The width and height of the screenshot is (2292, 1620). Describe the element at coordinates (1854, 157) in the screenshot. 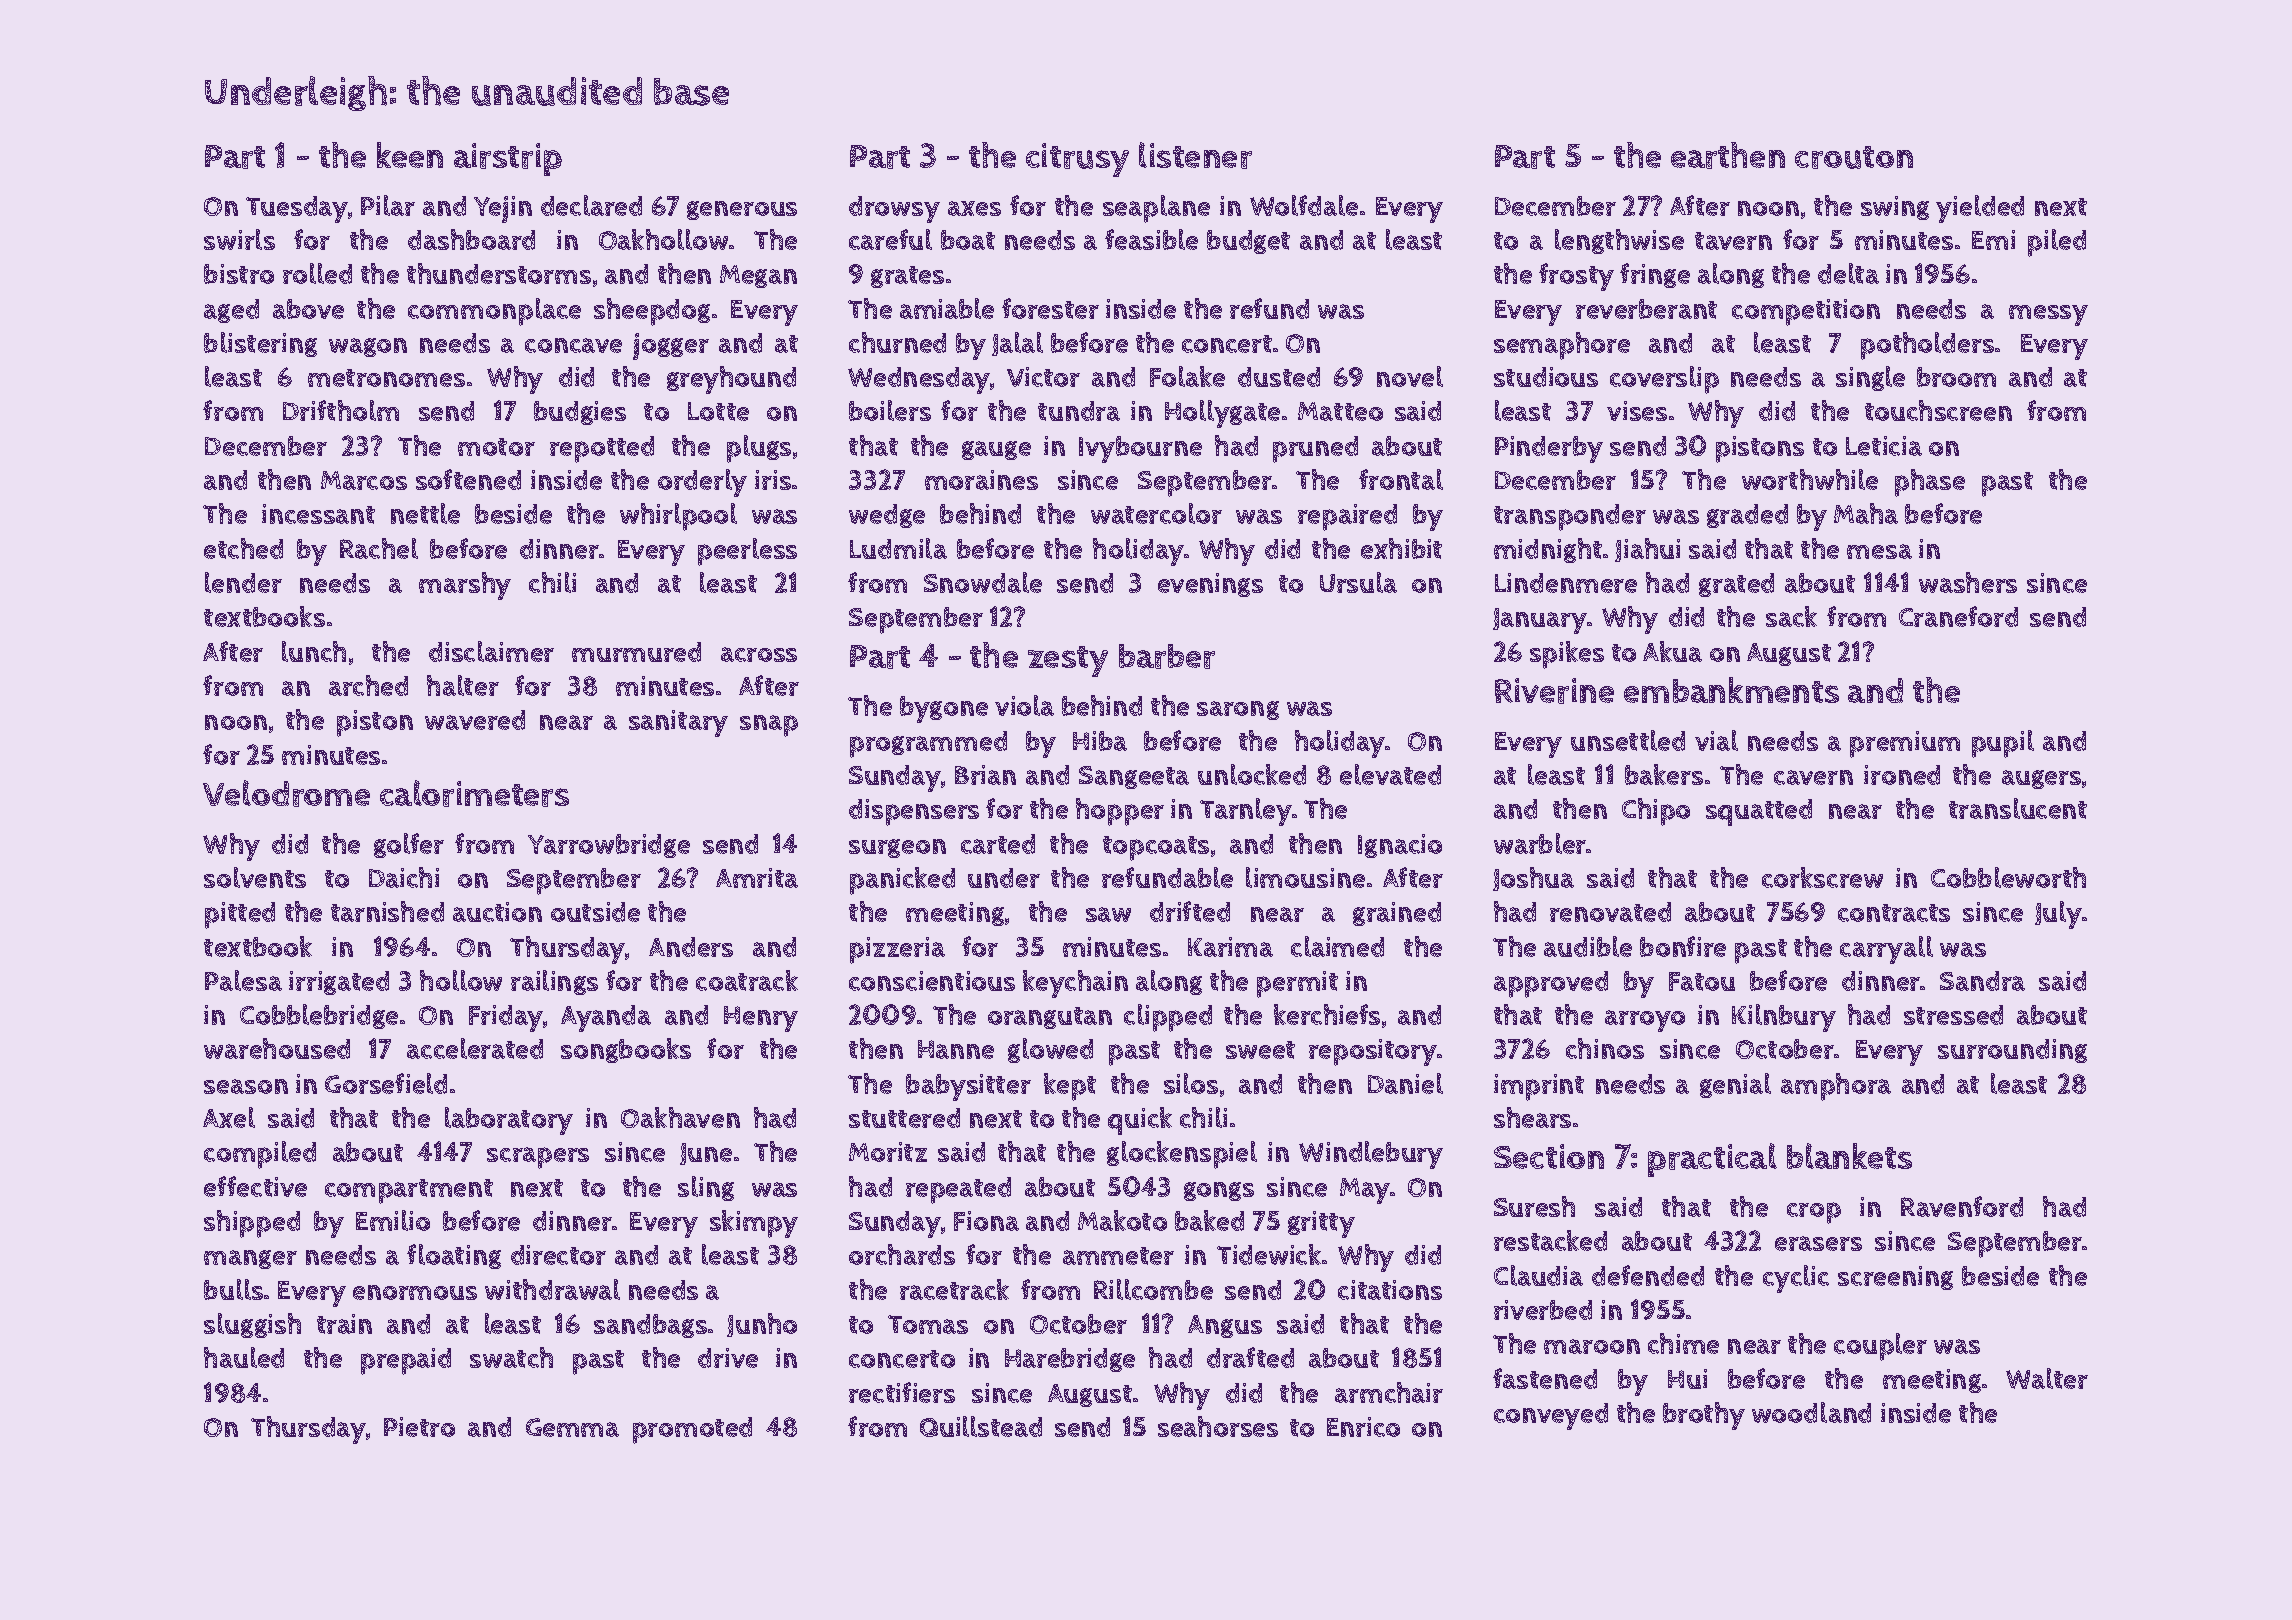

I see `crouton` at that location.
